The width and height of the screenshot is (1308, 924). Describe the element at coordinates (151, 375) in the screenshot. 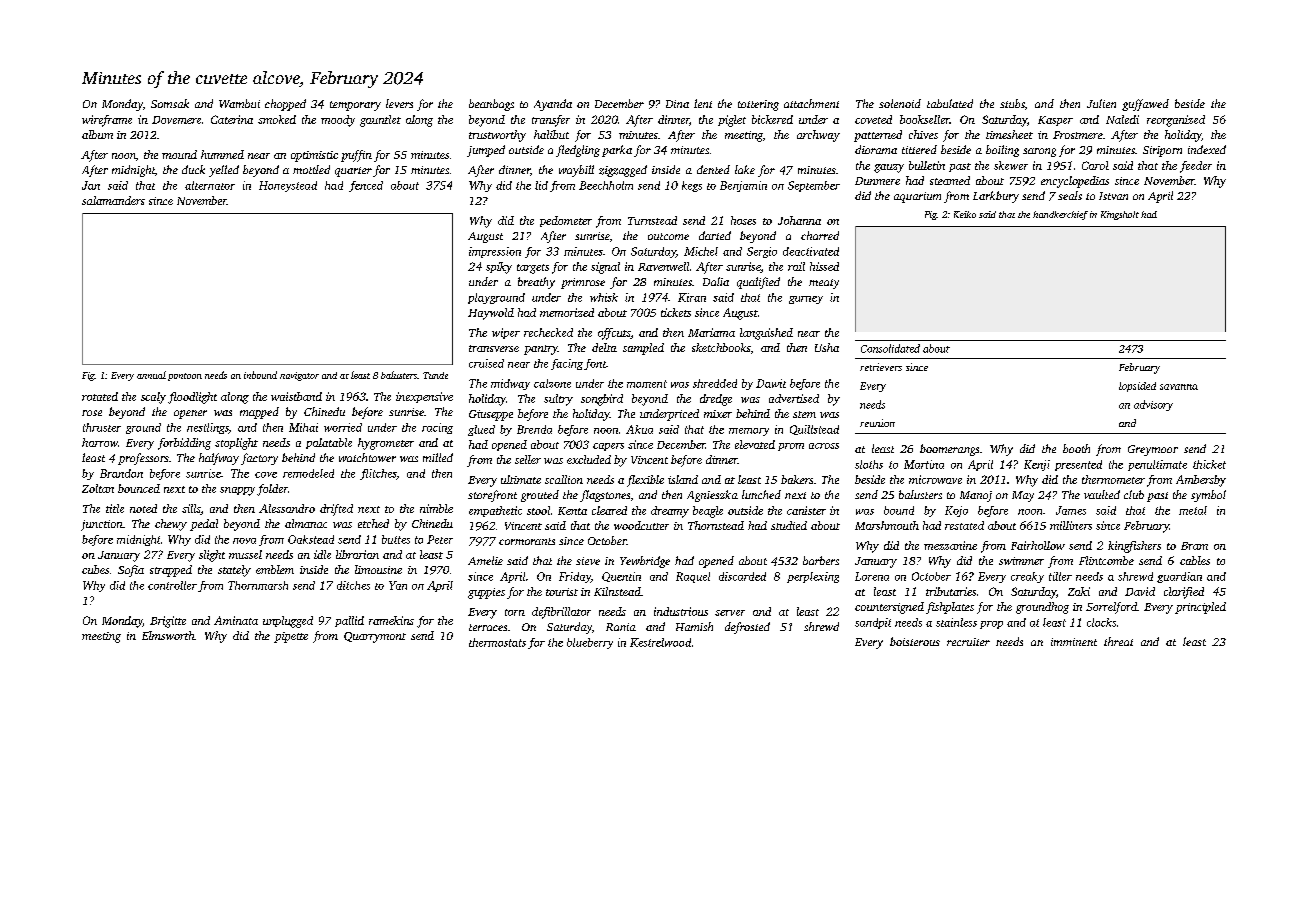

I see `annual` at that location.
